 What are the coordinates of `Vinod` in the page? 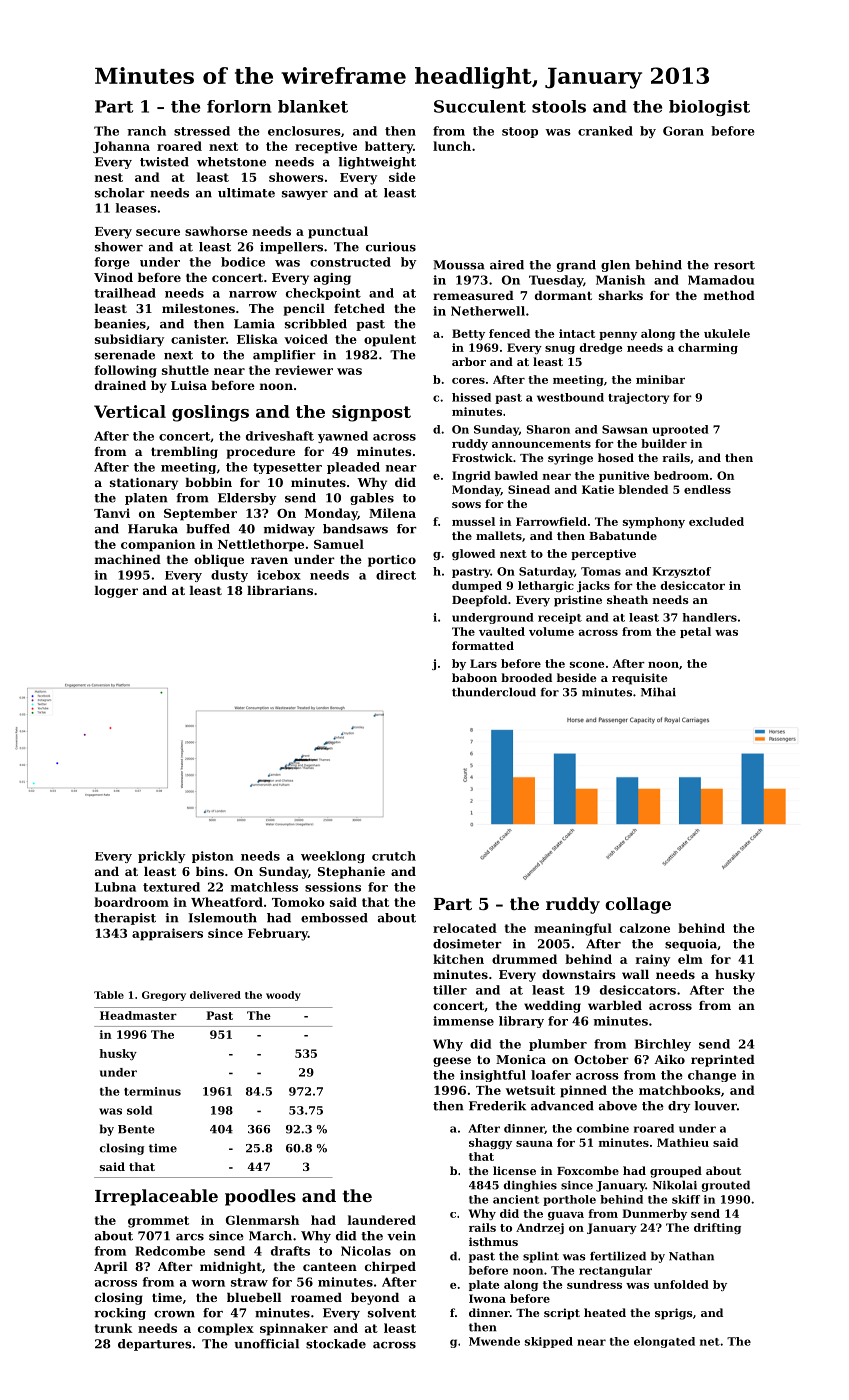 It's located at (113, 277).
